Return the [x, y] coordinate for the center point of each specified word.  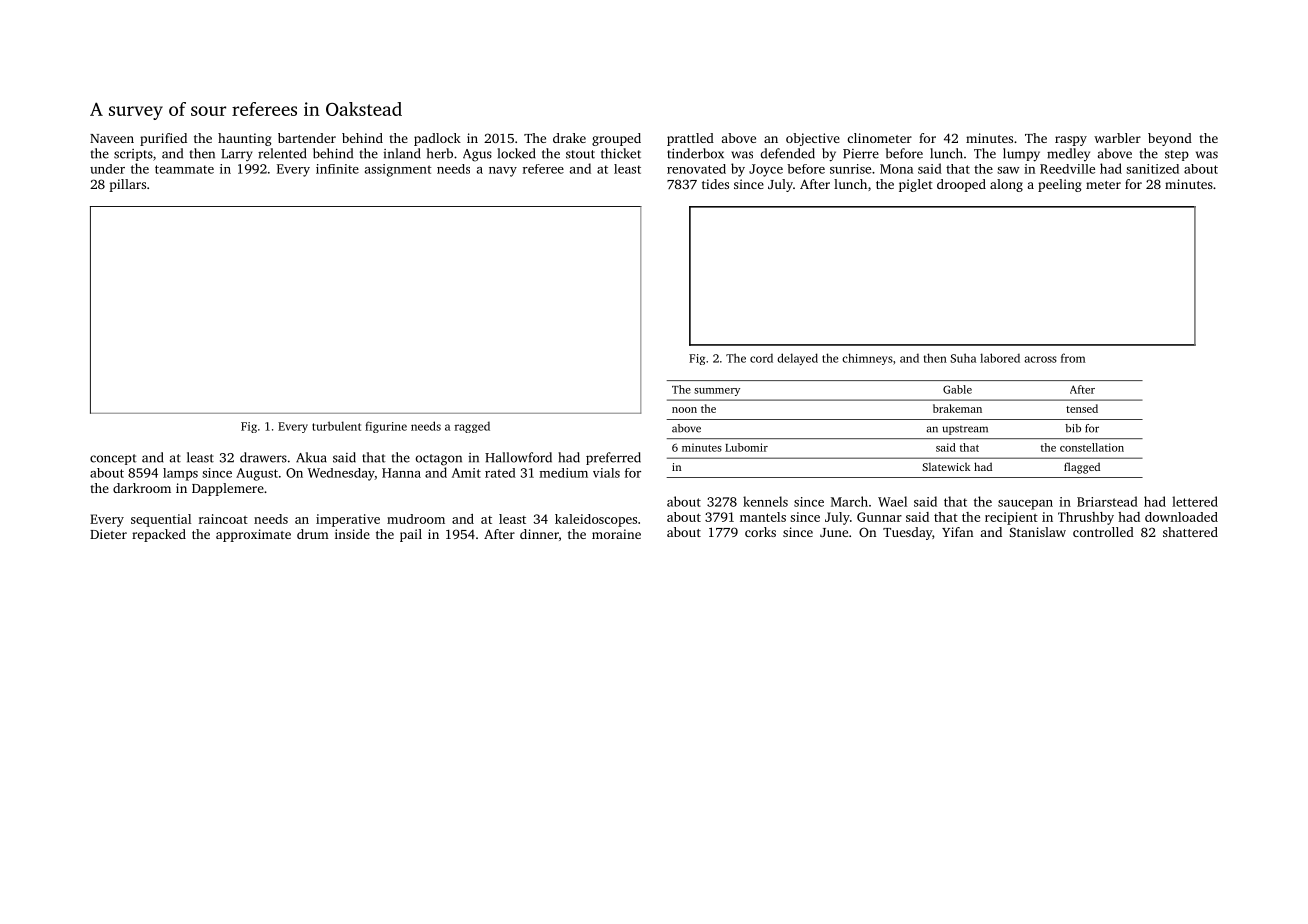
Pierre [861, 154]
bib [1073, 428]
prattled [690, 139]
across [1041, 359]
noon [684, 410]
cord [761, 358]
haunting [245, 139]
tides [715, 184]
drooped [961, 185]
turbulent [336, 426]
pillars [127, 185]
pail [411, 535]
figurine [386, 427]
